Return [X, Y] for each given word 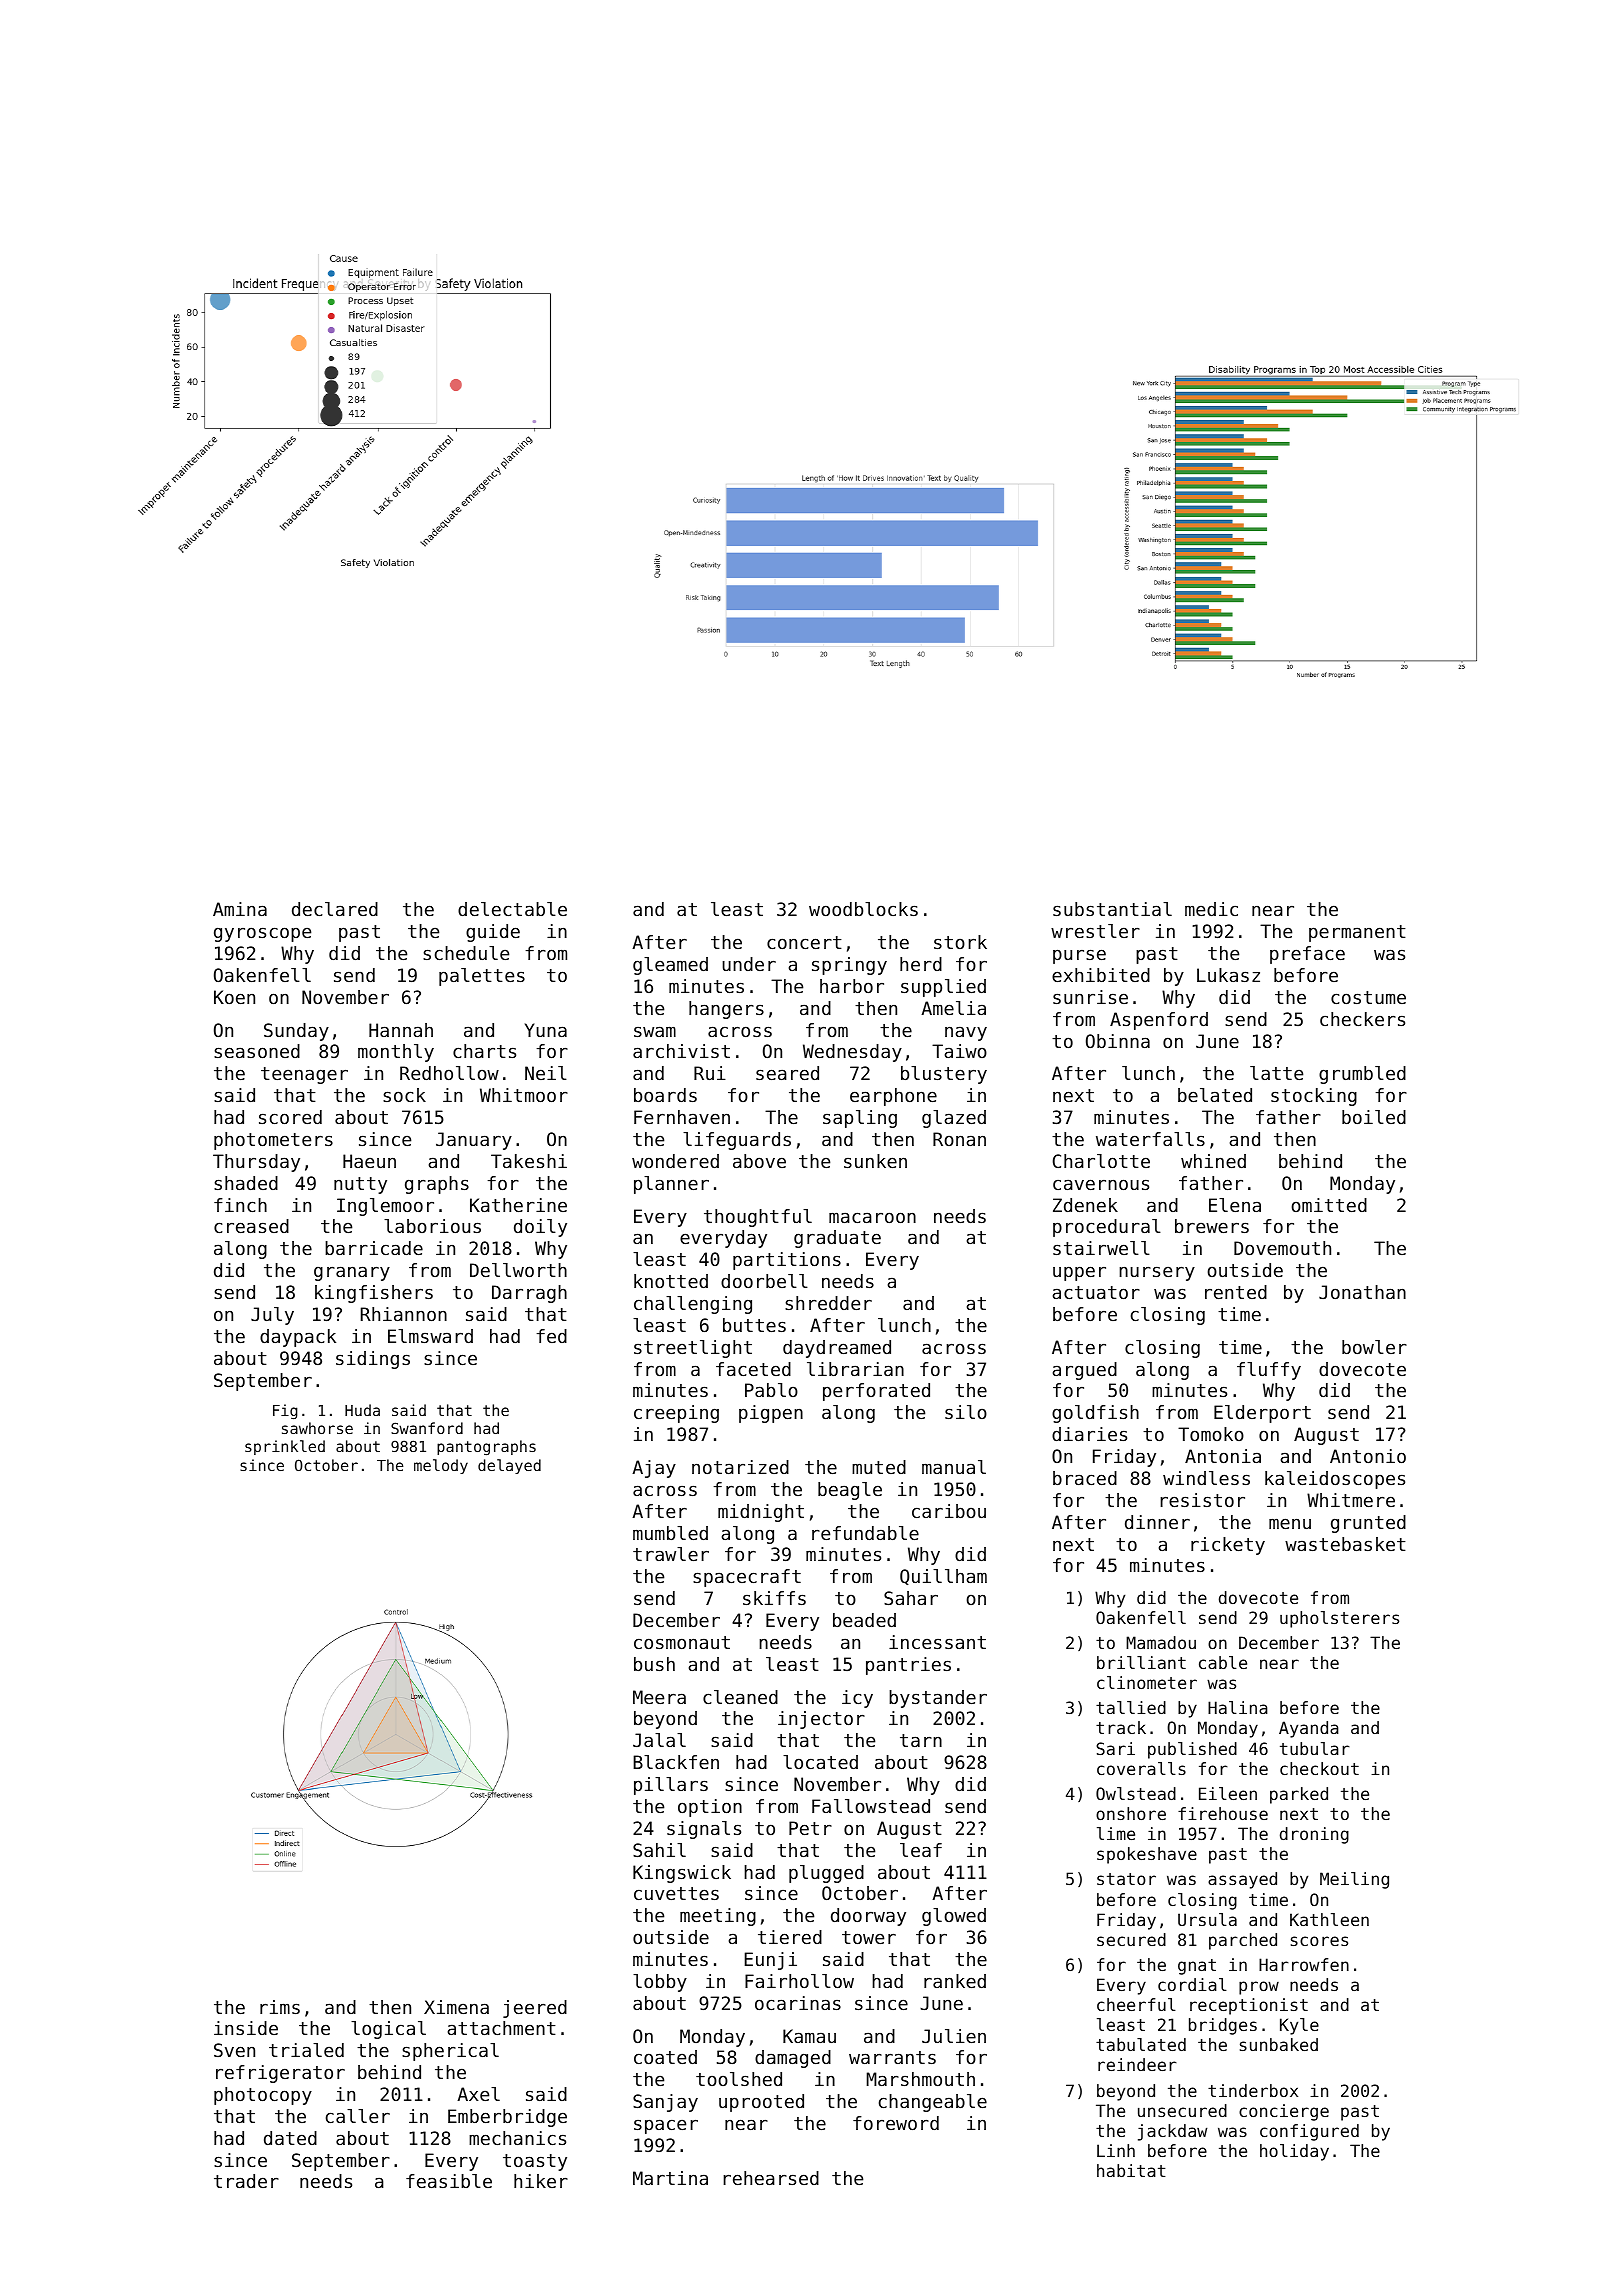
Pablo [771, 1390]
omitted [1329, 1205]
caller [358, 2116]
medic [1211, 909]
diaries [1089, 1434]
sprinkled [285, 1447]
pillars [671, 1786]
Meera [659, 1697]
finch [240, 1205]
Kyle [1299, 2026]
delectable [512, 909]
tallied [1131, 1707]
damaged [793, 2059]
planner [671, 1185]
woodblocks [863, 909]
